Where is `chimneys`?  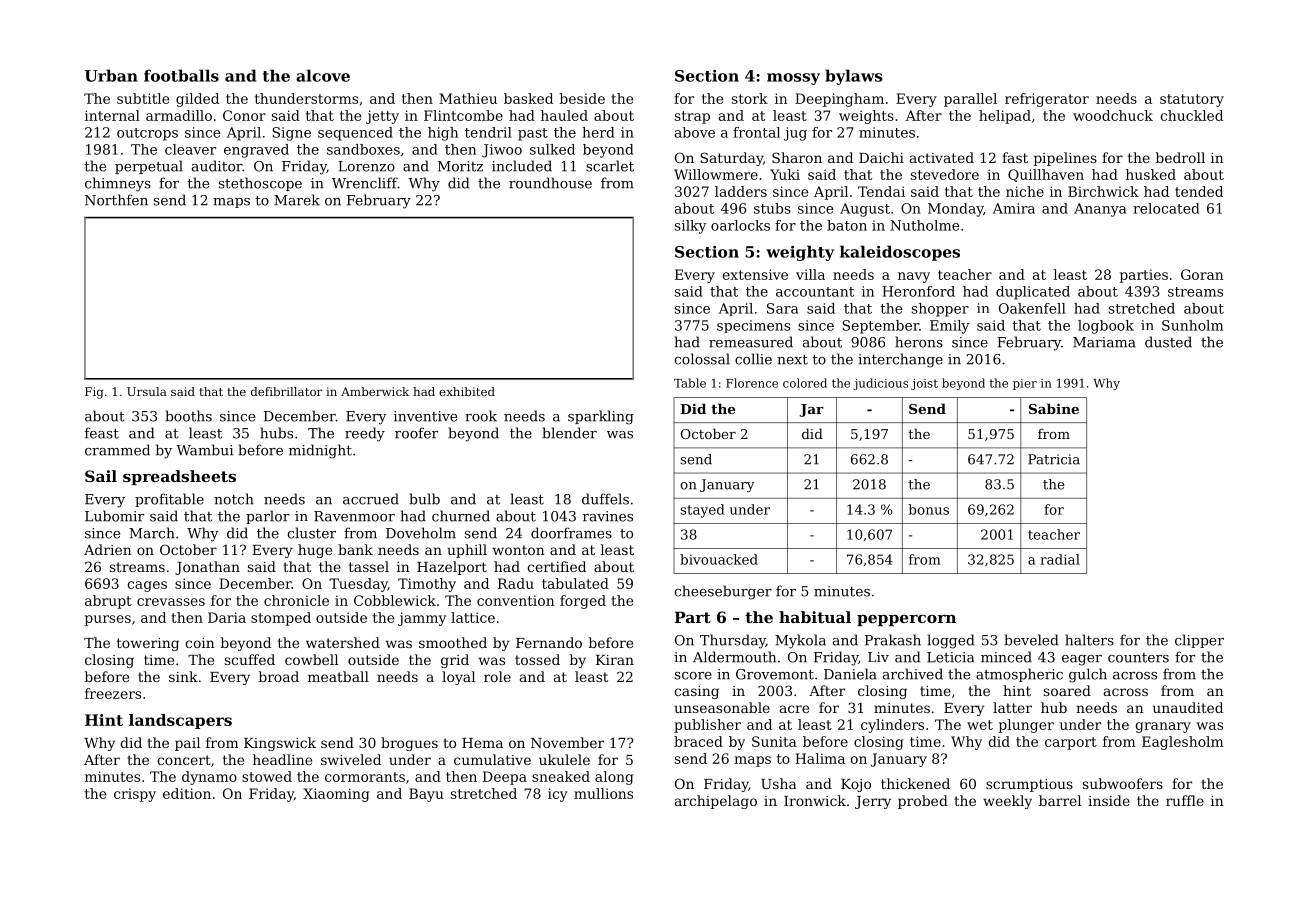 chimneys is located at coordinates (118, 184).
